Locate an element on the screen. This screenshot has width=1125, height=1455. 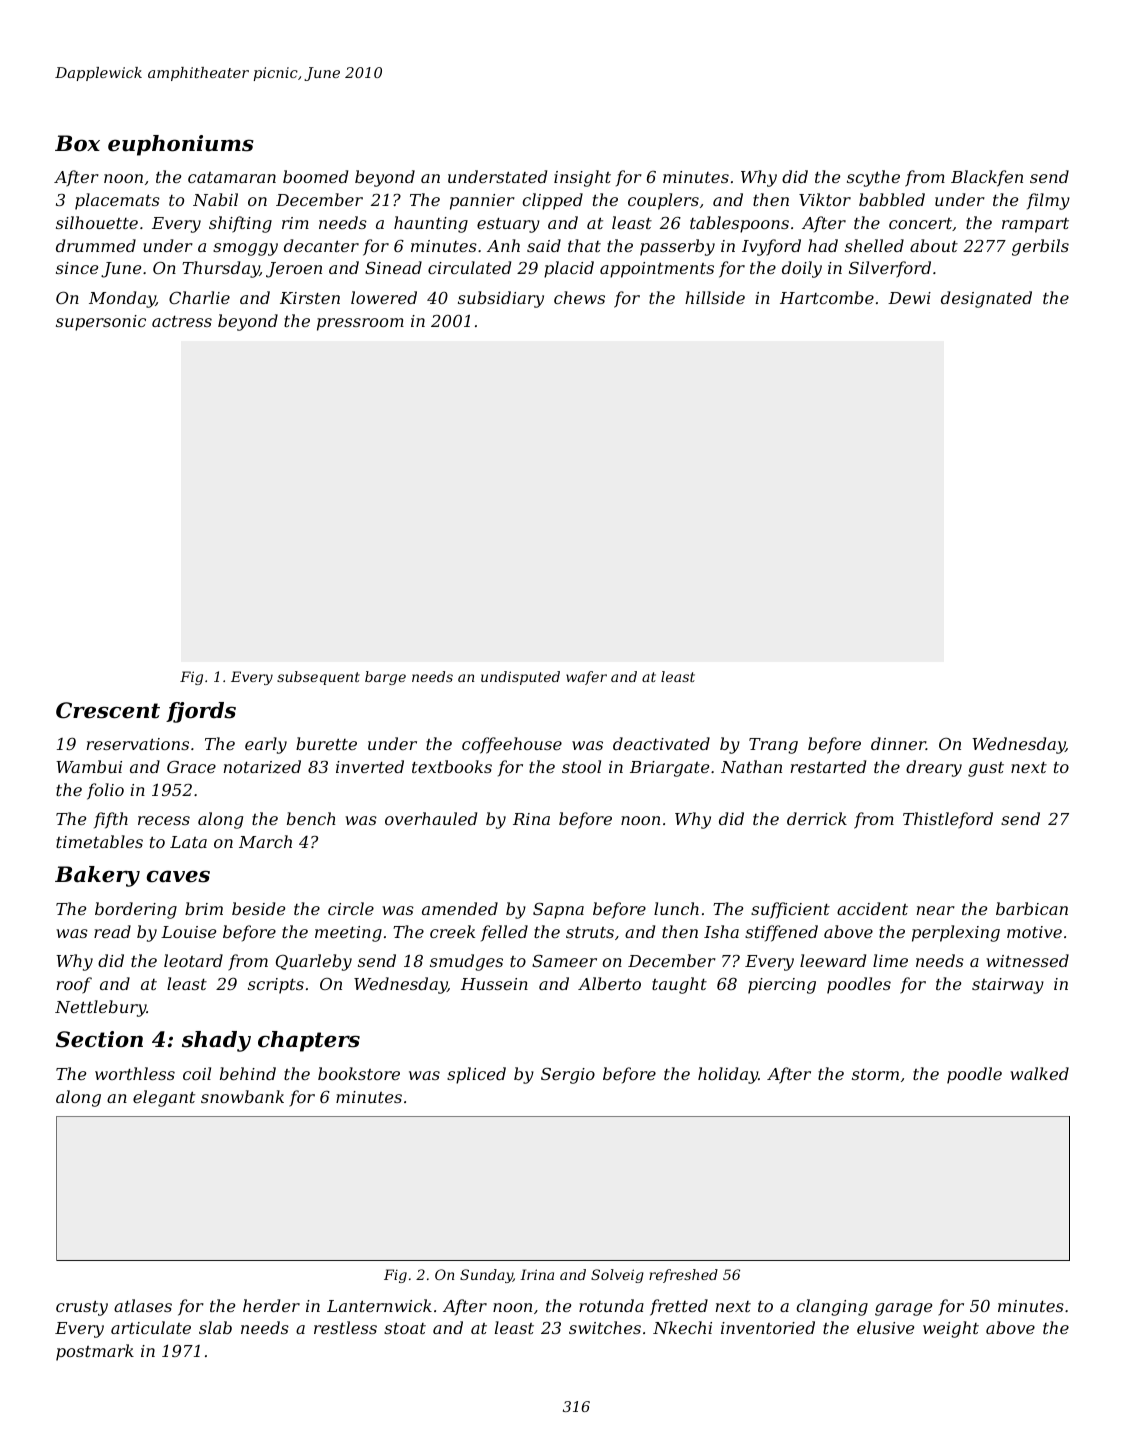
euphoniums is located at coordinates (181, 145).
